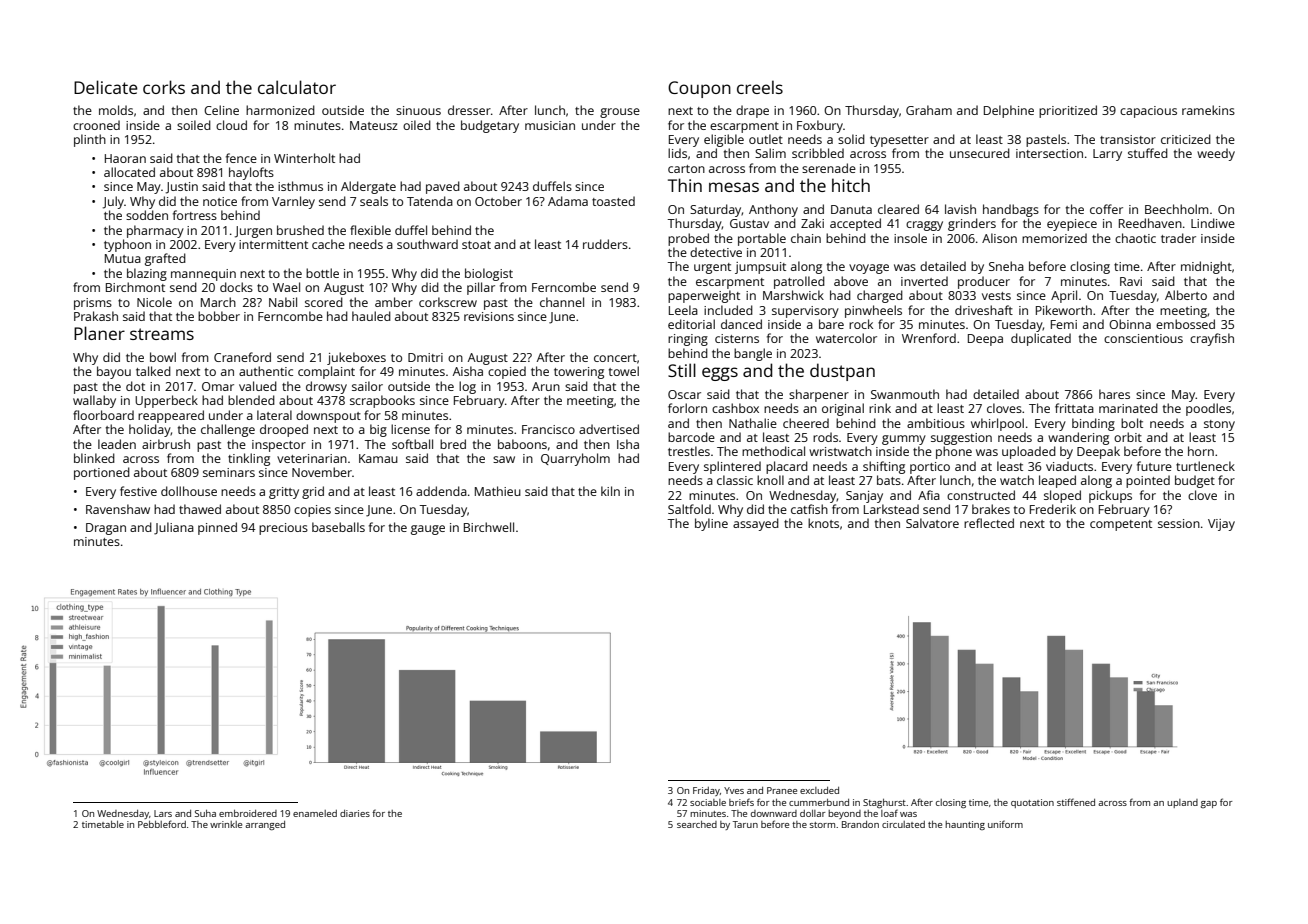 The height and width of the screenshot is (924, 1308). Describe the element at coordinates (1208, 110) in the screenshot. I see `ramekins` at that location.
